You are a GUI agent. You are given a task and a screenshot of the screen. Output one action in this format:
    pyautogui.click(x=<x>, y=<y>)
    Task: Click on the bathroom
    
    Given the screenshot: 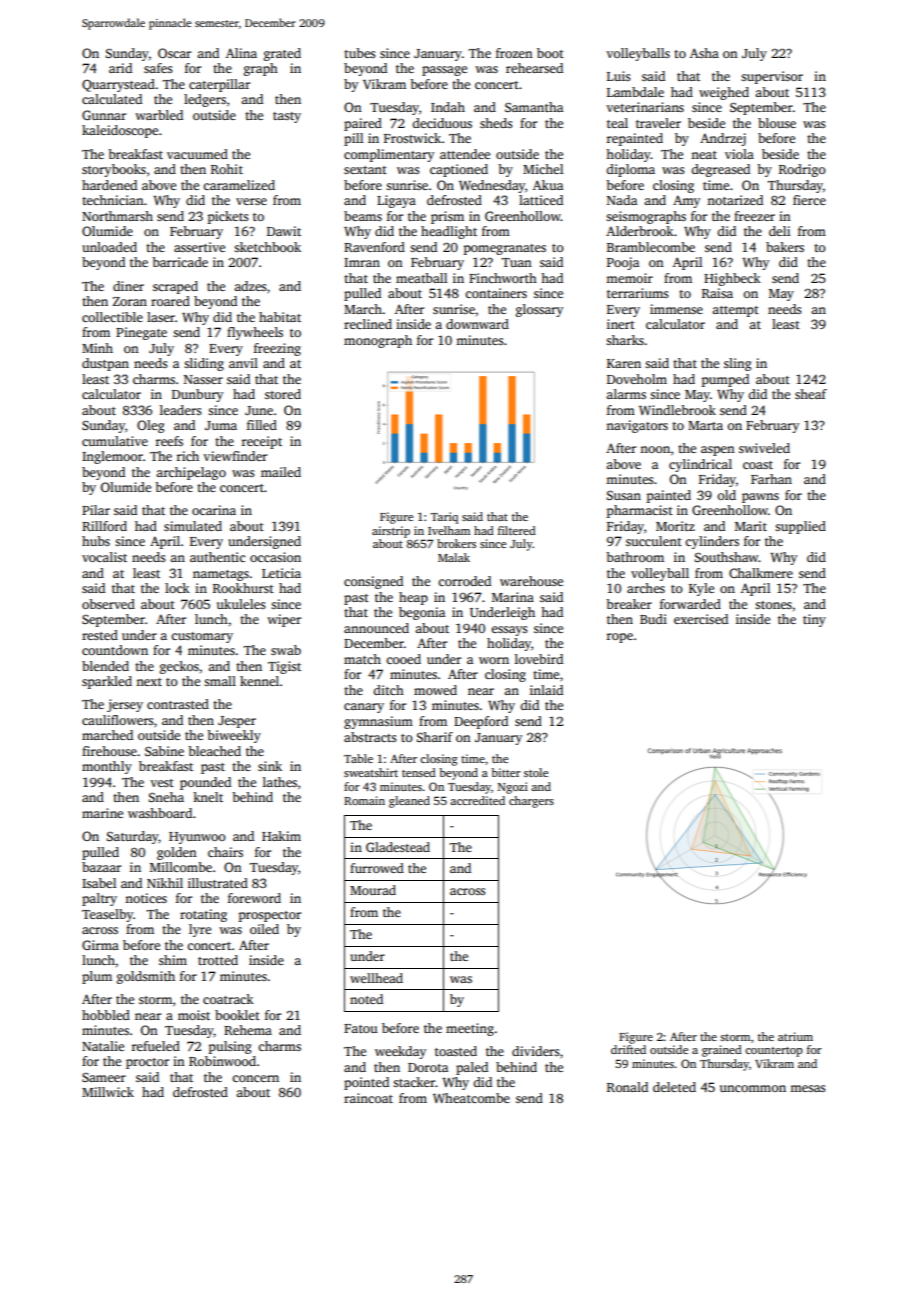 What is the action you would take?
    pyautogui.click(x=635, y=557)
